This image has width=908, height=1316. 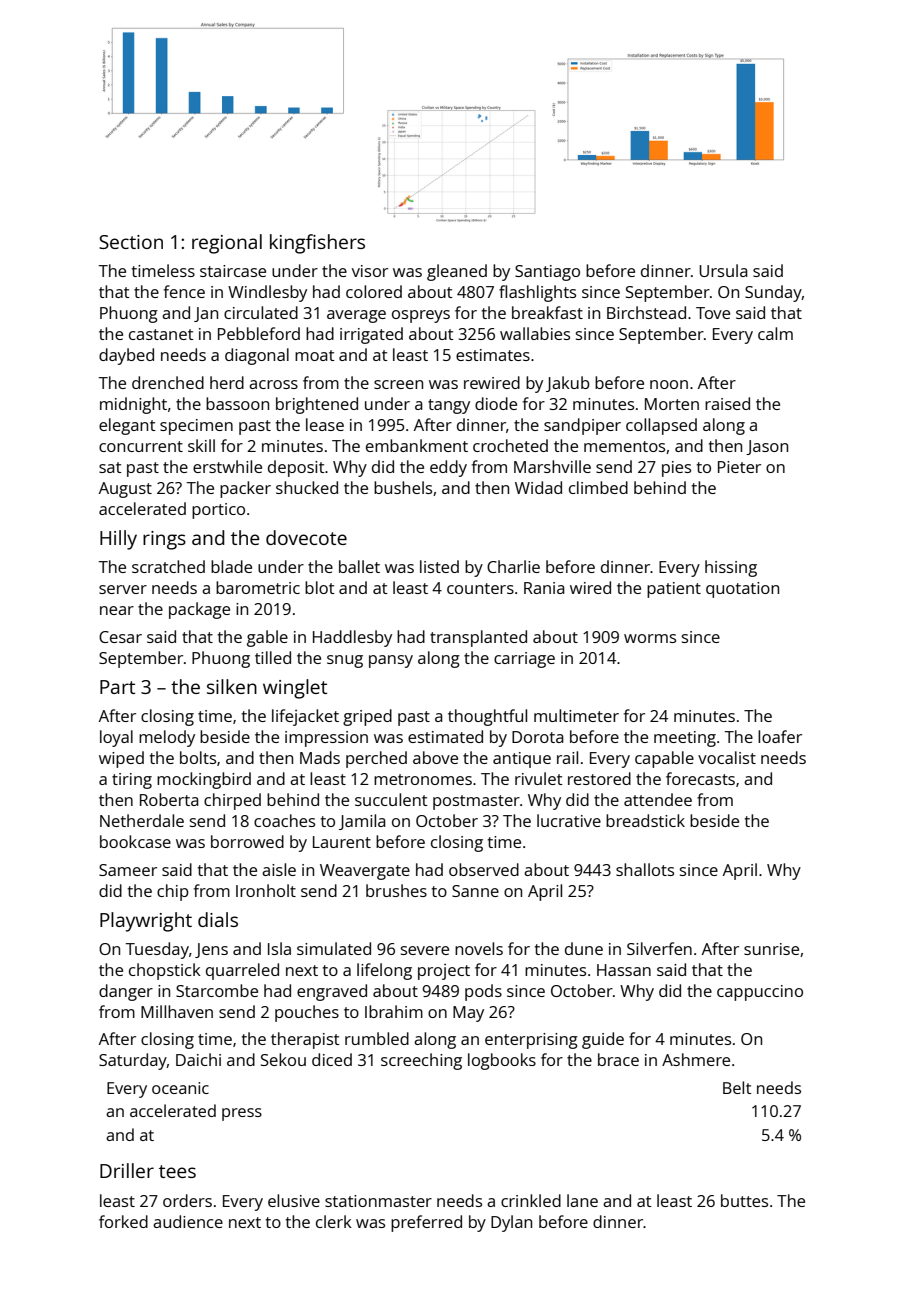 I want to click on drenched, so click(x=168, y=382).
